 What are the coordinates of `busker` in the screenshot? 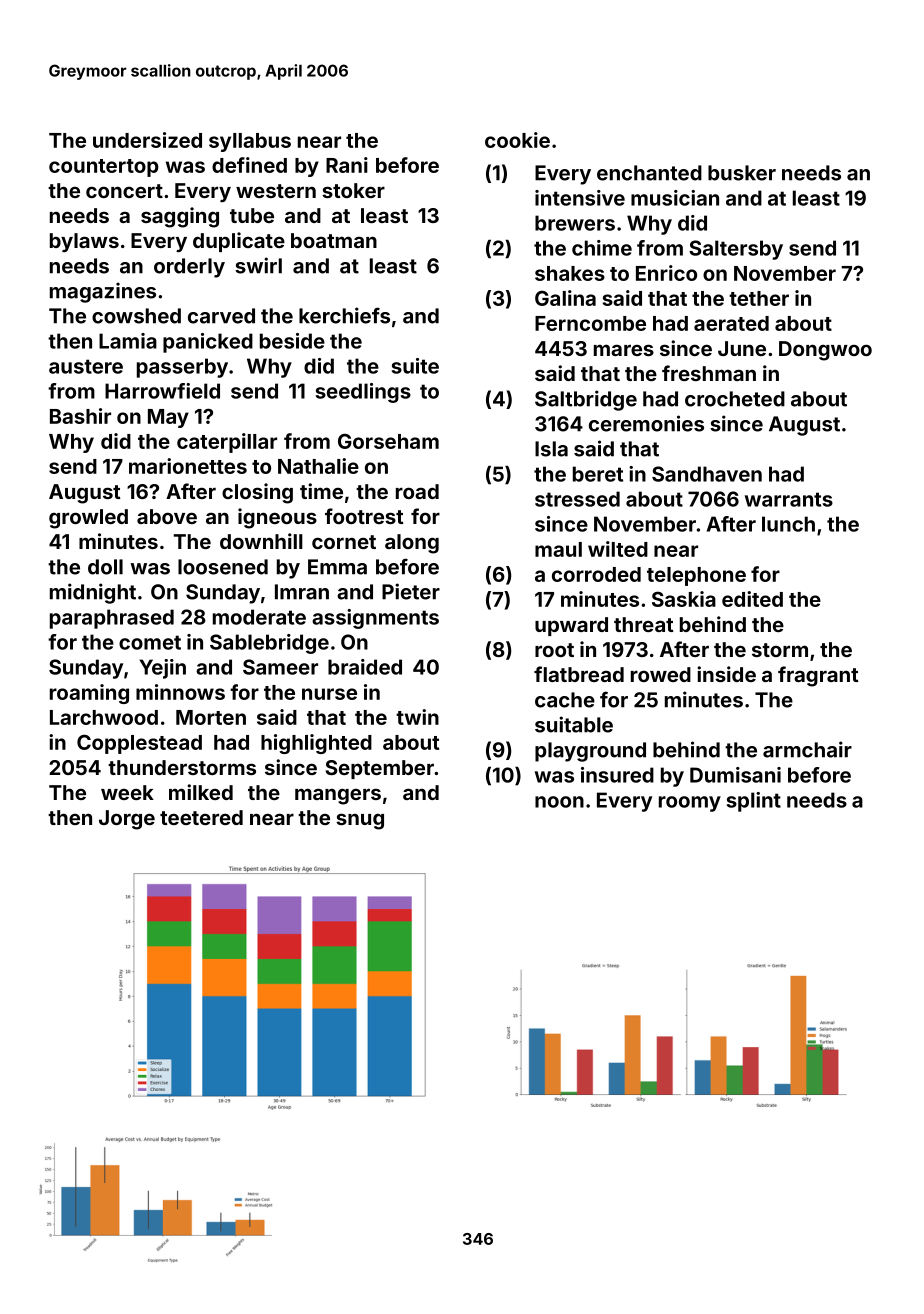 It's located at (742, 173).
